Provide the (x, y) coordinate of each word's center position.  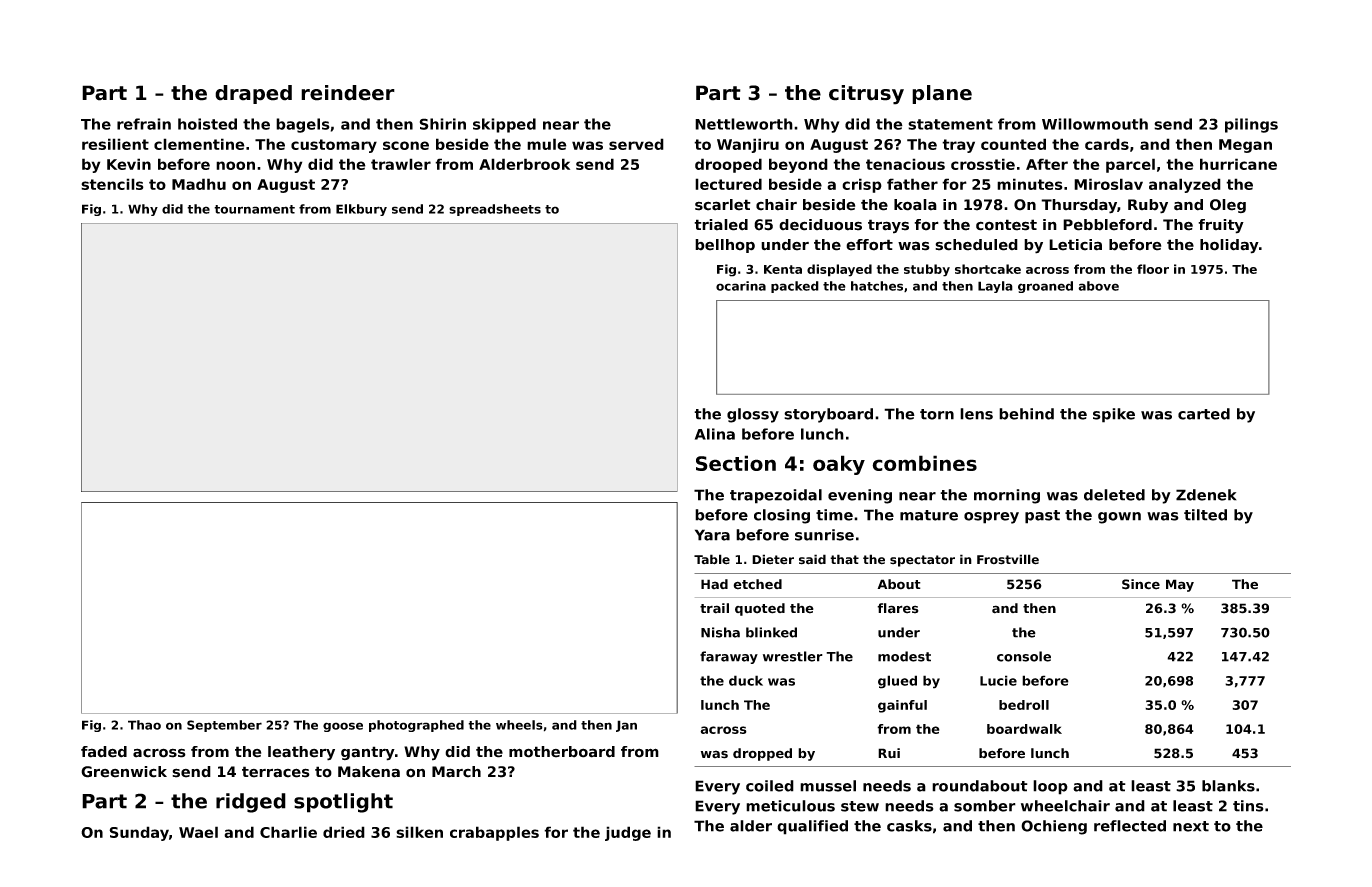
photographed (416, 726)
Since (1141, 584)
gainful (902, 706)
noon (235, 165)
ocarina (741, 286)
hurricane (1238, 164)
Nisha (720, 632)
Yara (712, 535)
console (1024, 656)
